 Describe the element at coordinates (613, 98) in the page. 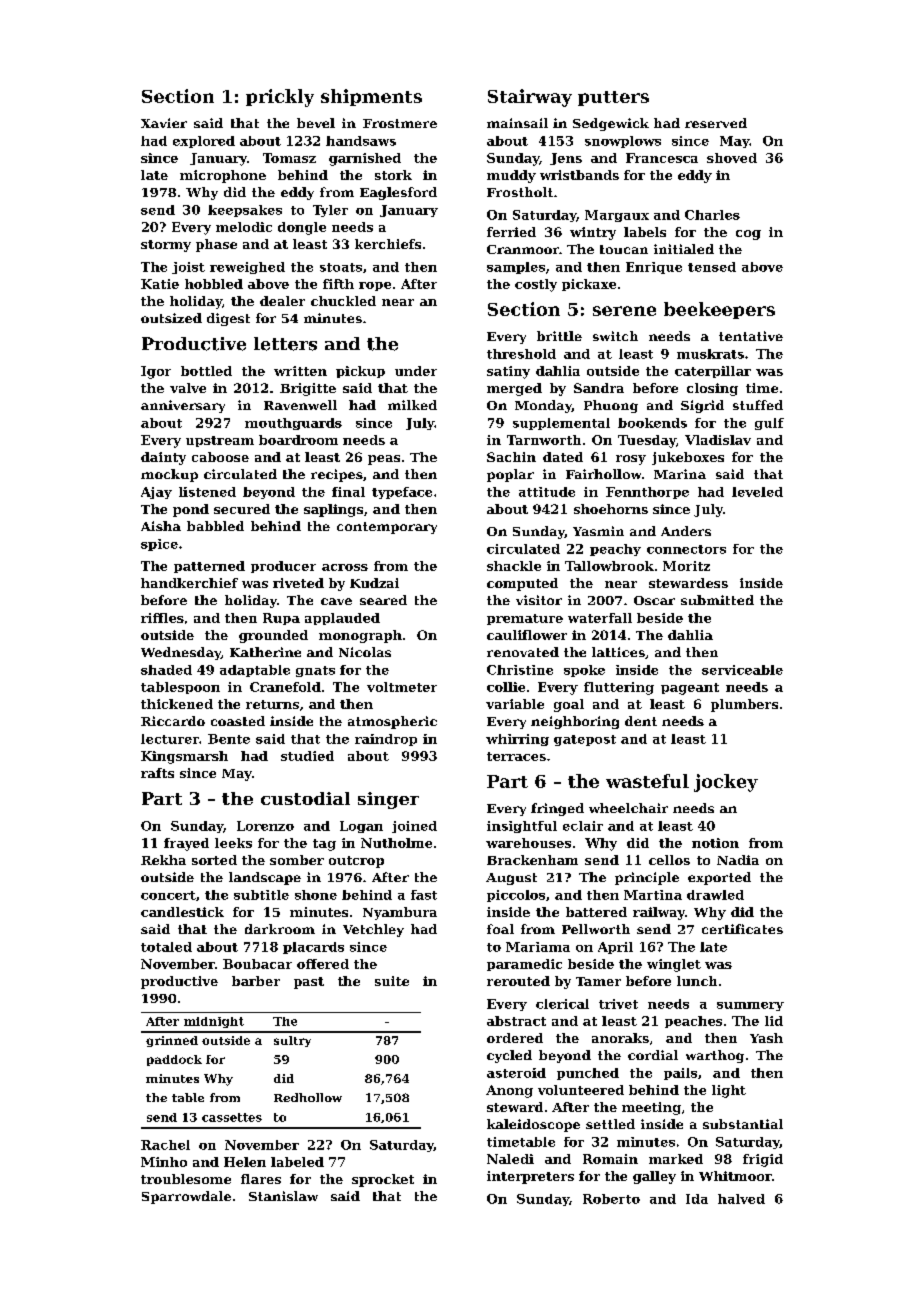

I see `putters` at that location.
